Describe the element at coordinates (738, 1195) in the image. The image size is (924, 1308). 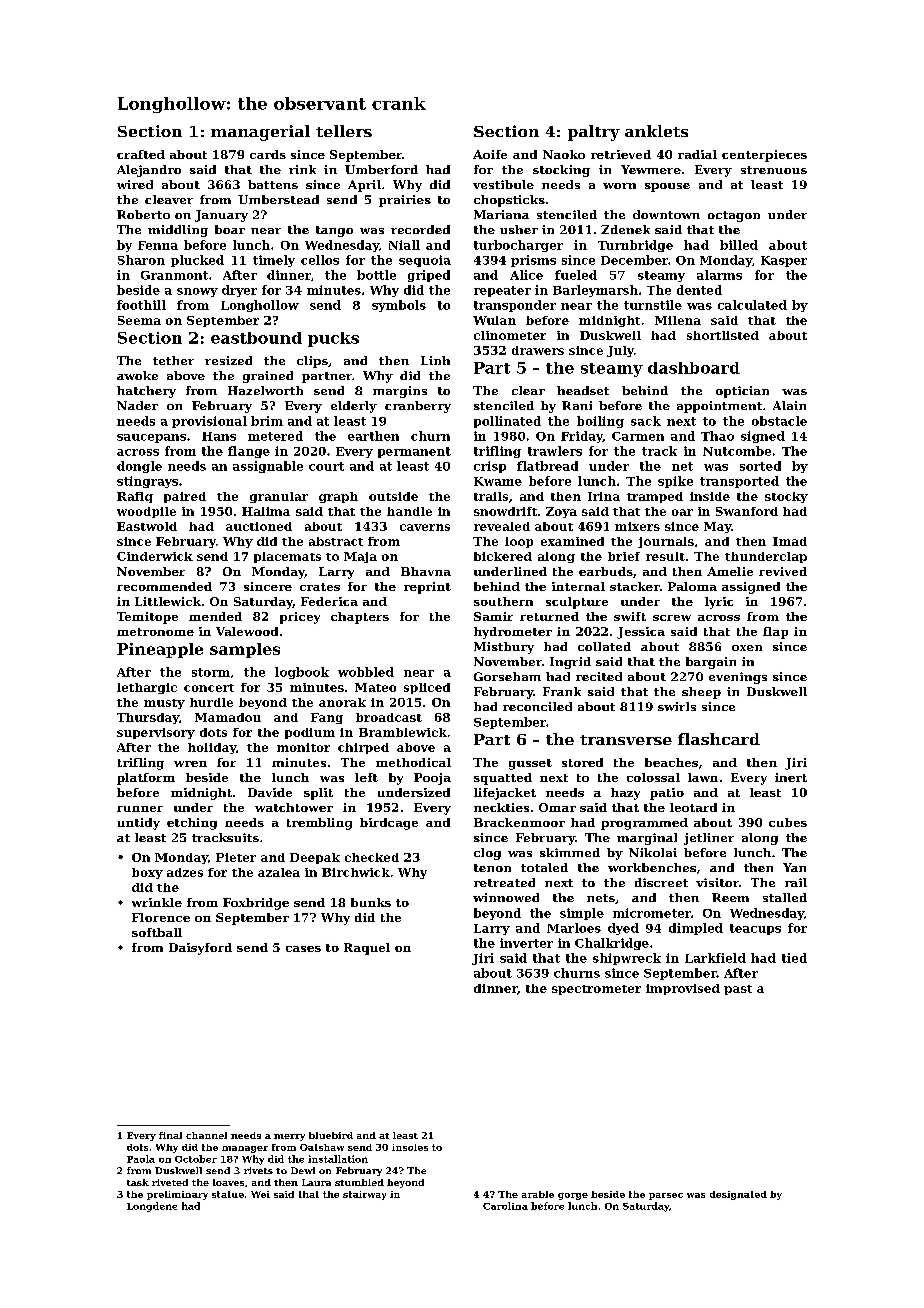
I see `designated` at that location.
